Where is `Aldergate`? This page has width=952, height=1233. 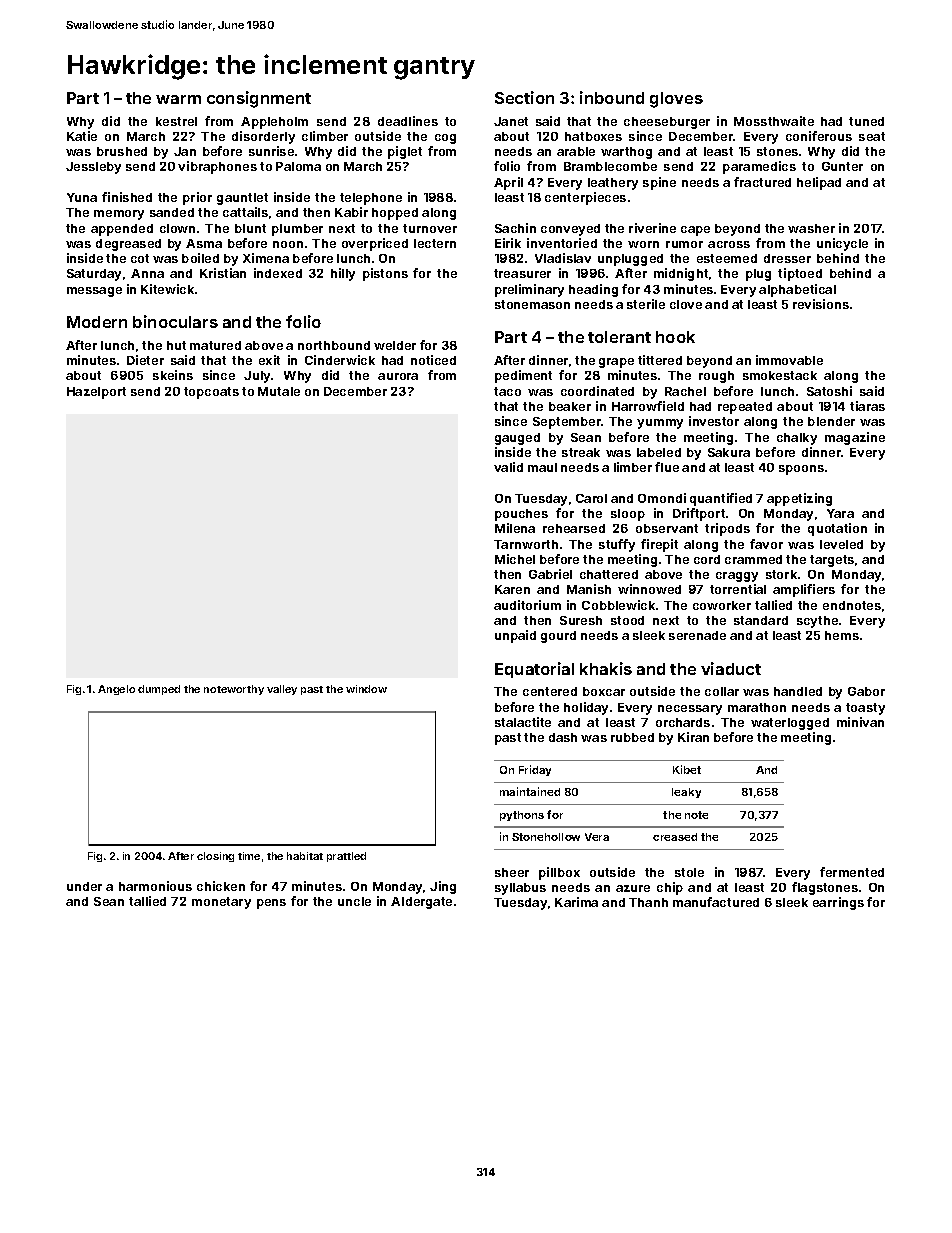
Aldergate is located at coordinates (421, 903).
